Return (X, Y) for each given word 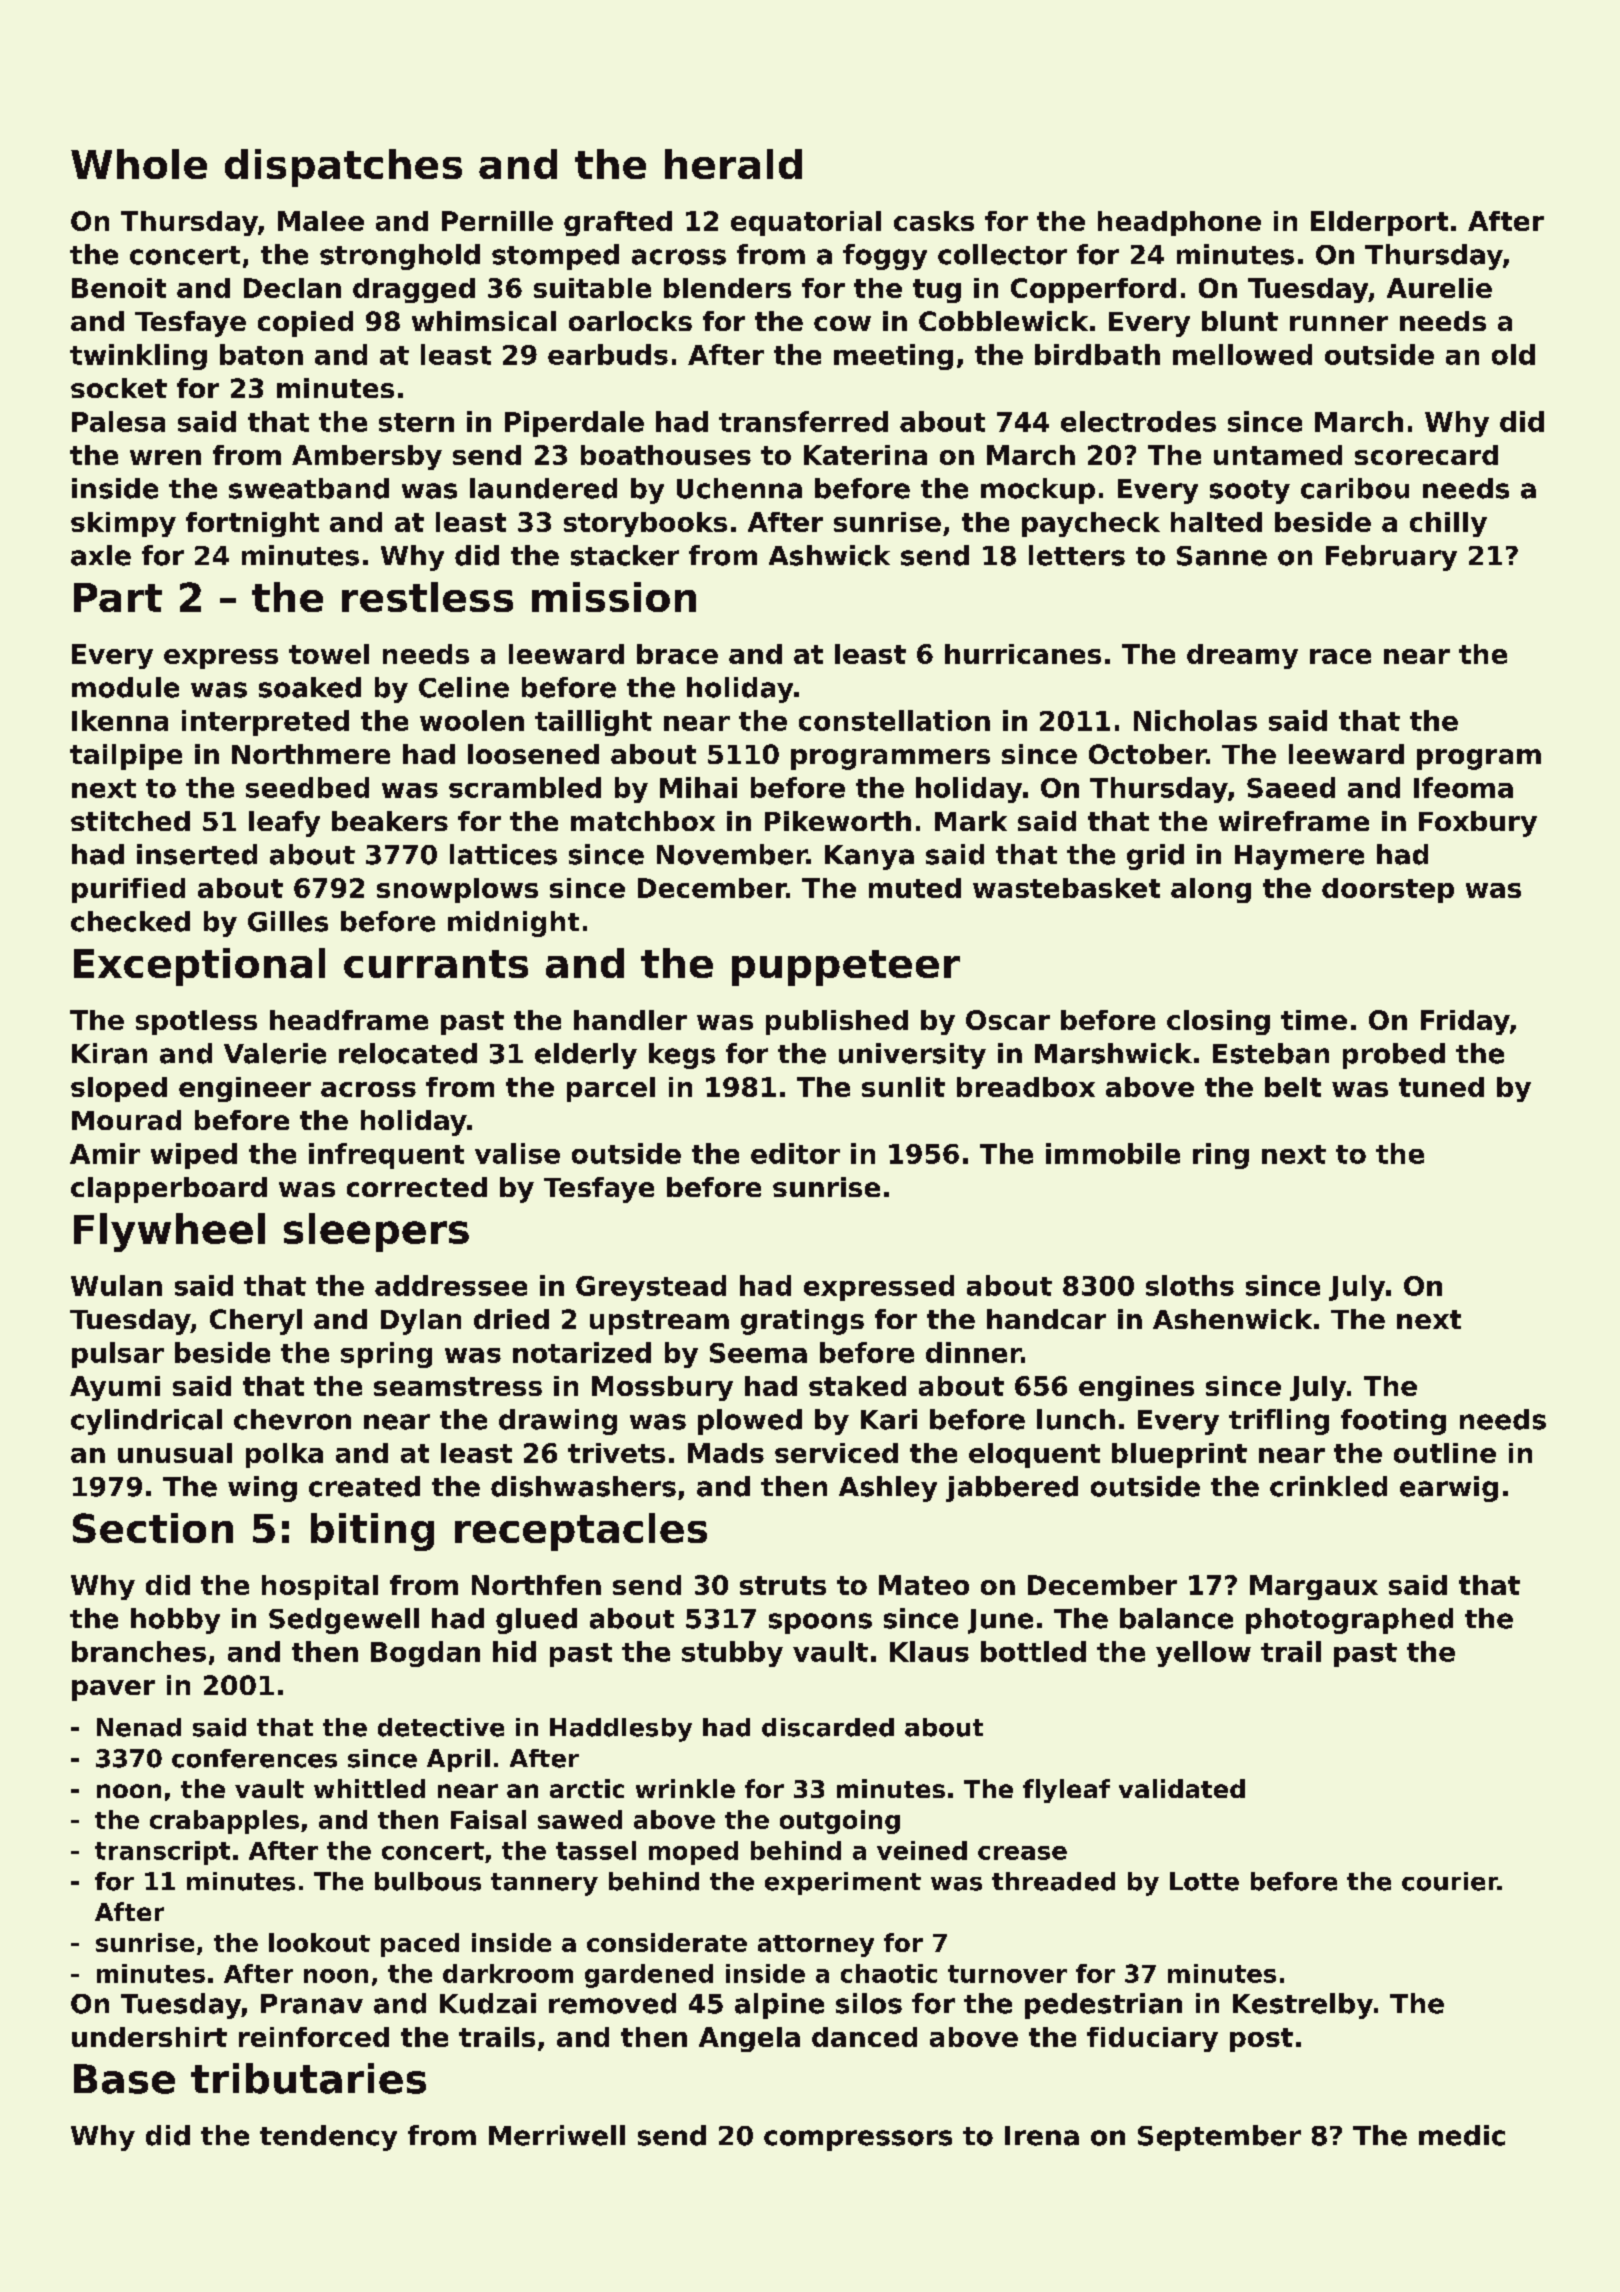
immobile (1113, 1153)
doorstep (1388, 890)
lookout (319, 1942)
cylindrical (146, 1422)
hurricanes (1023, 654)
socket (119, 388)
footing (1393, 1422)
